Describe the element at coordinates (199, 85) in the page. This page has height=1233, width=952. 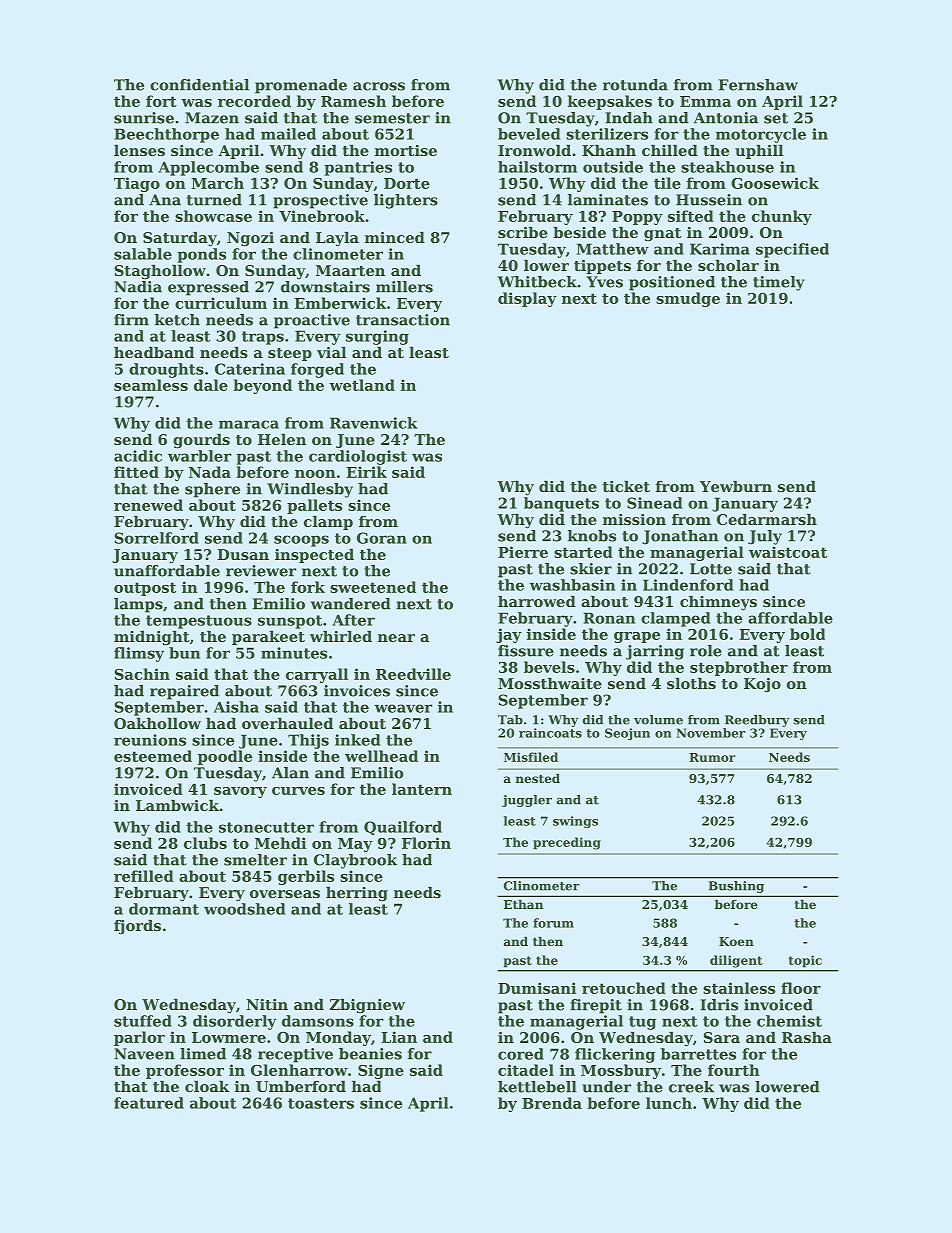
I see `confidential` at that location.
